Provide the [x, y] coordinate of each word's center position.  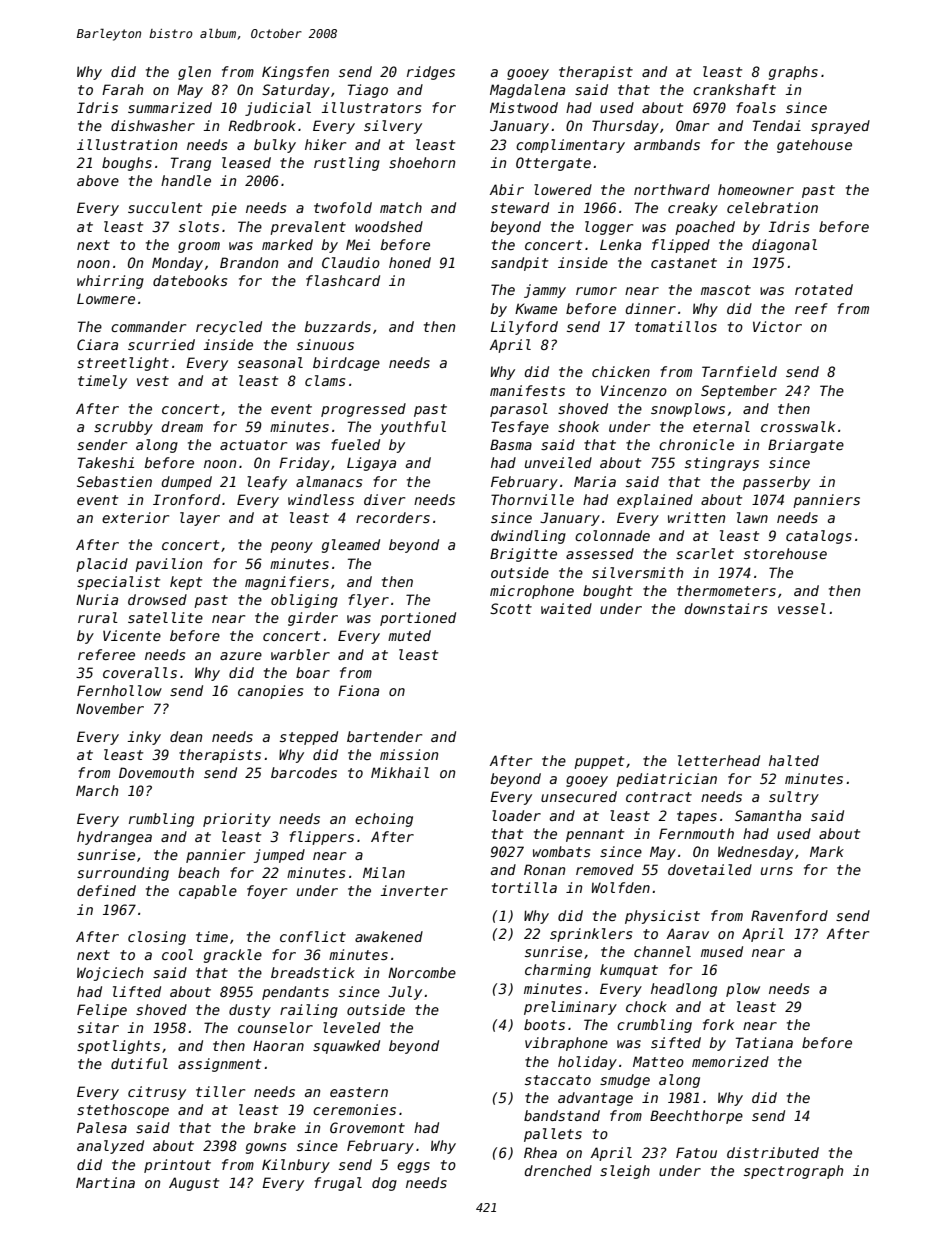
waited [566, 608]
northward [672, 189]
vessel [802, 608]
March [97, 790]
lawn [752, 517]
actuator [253, 445]
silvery [393, 127]
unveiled [558, 462]
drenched [558, 1170]
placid [102, 565]
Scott [511, 608]
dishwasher [153, 125]
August [194, 1184]
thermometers [726, 590]
